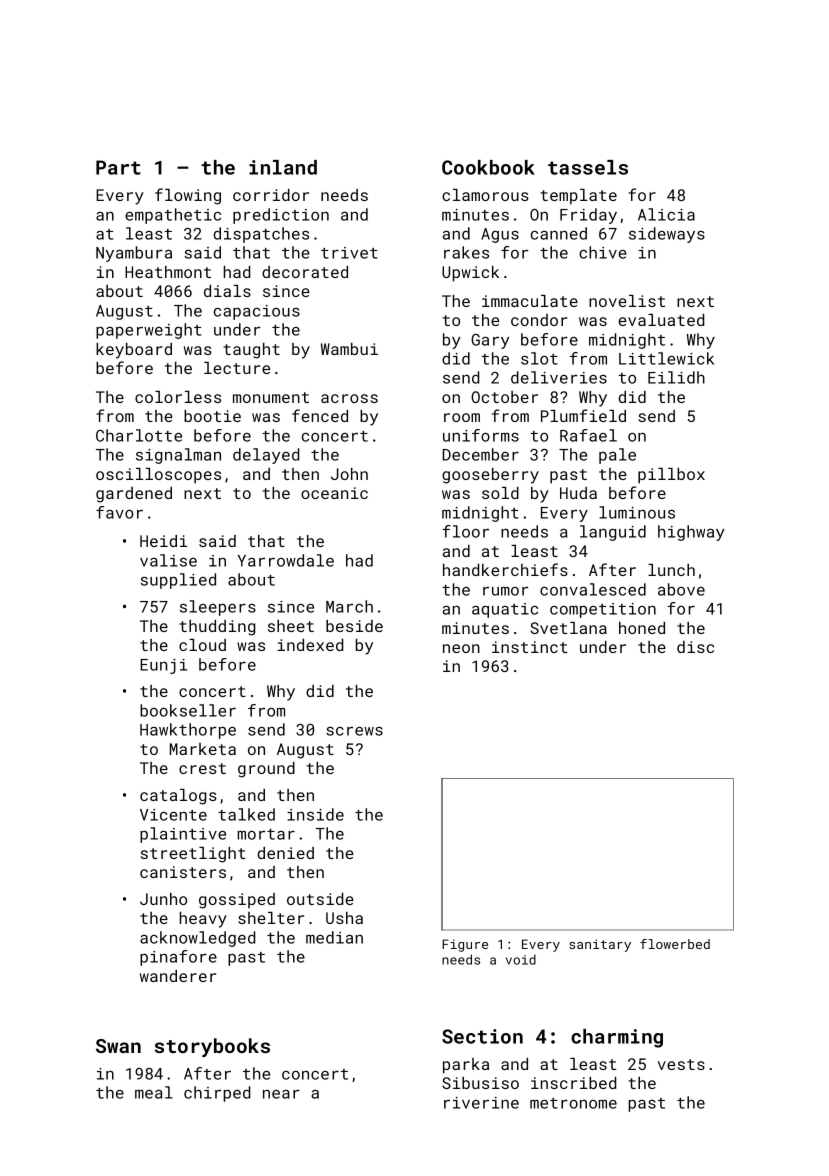  I want to click on inland, so click(283, 167).
